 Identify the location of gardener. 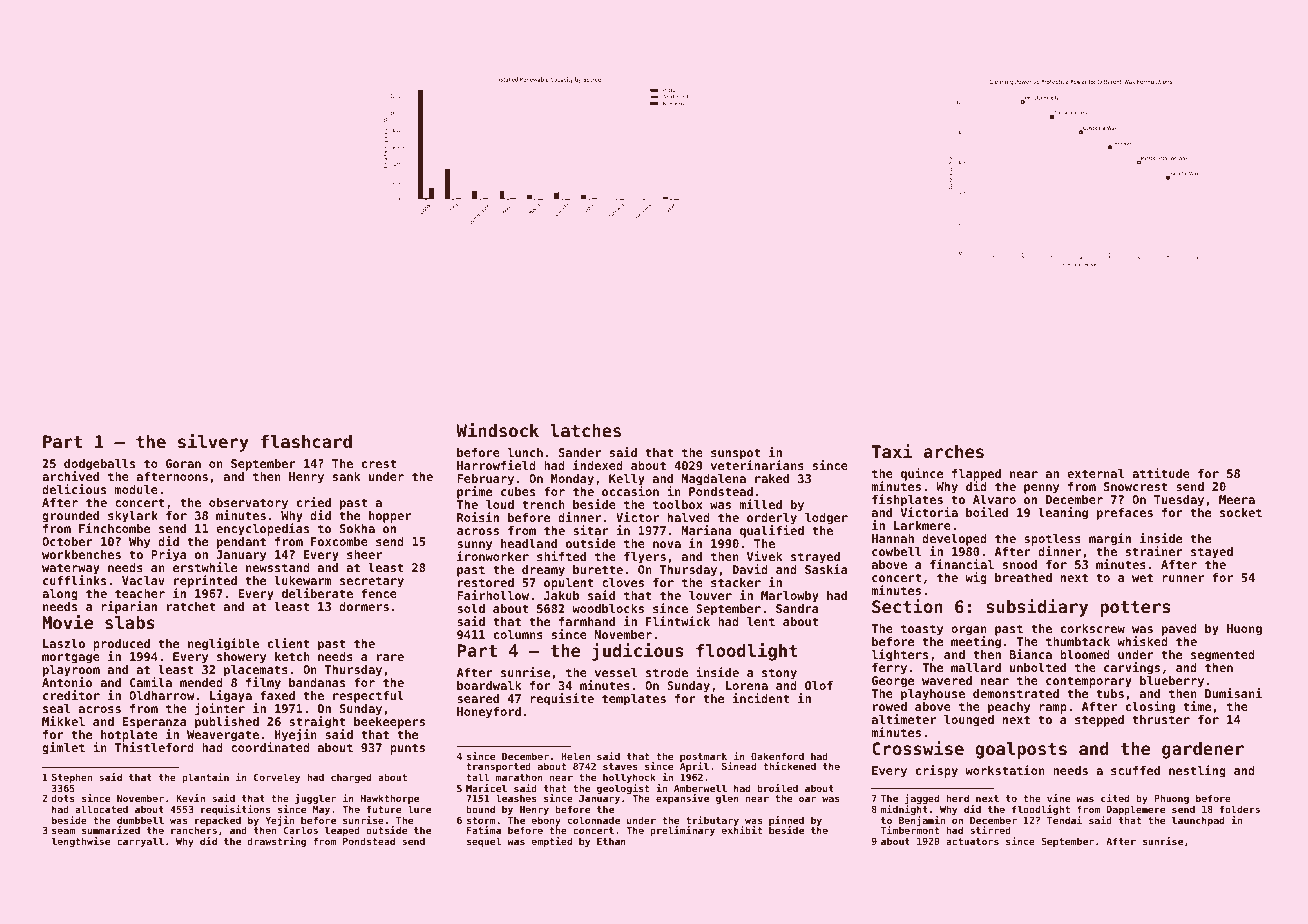
(1203, 750).
